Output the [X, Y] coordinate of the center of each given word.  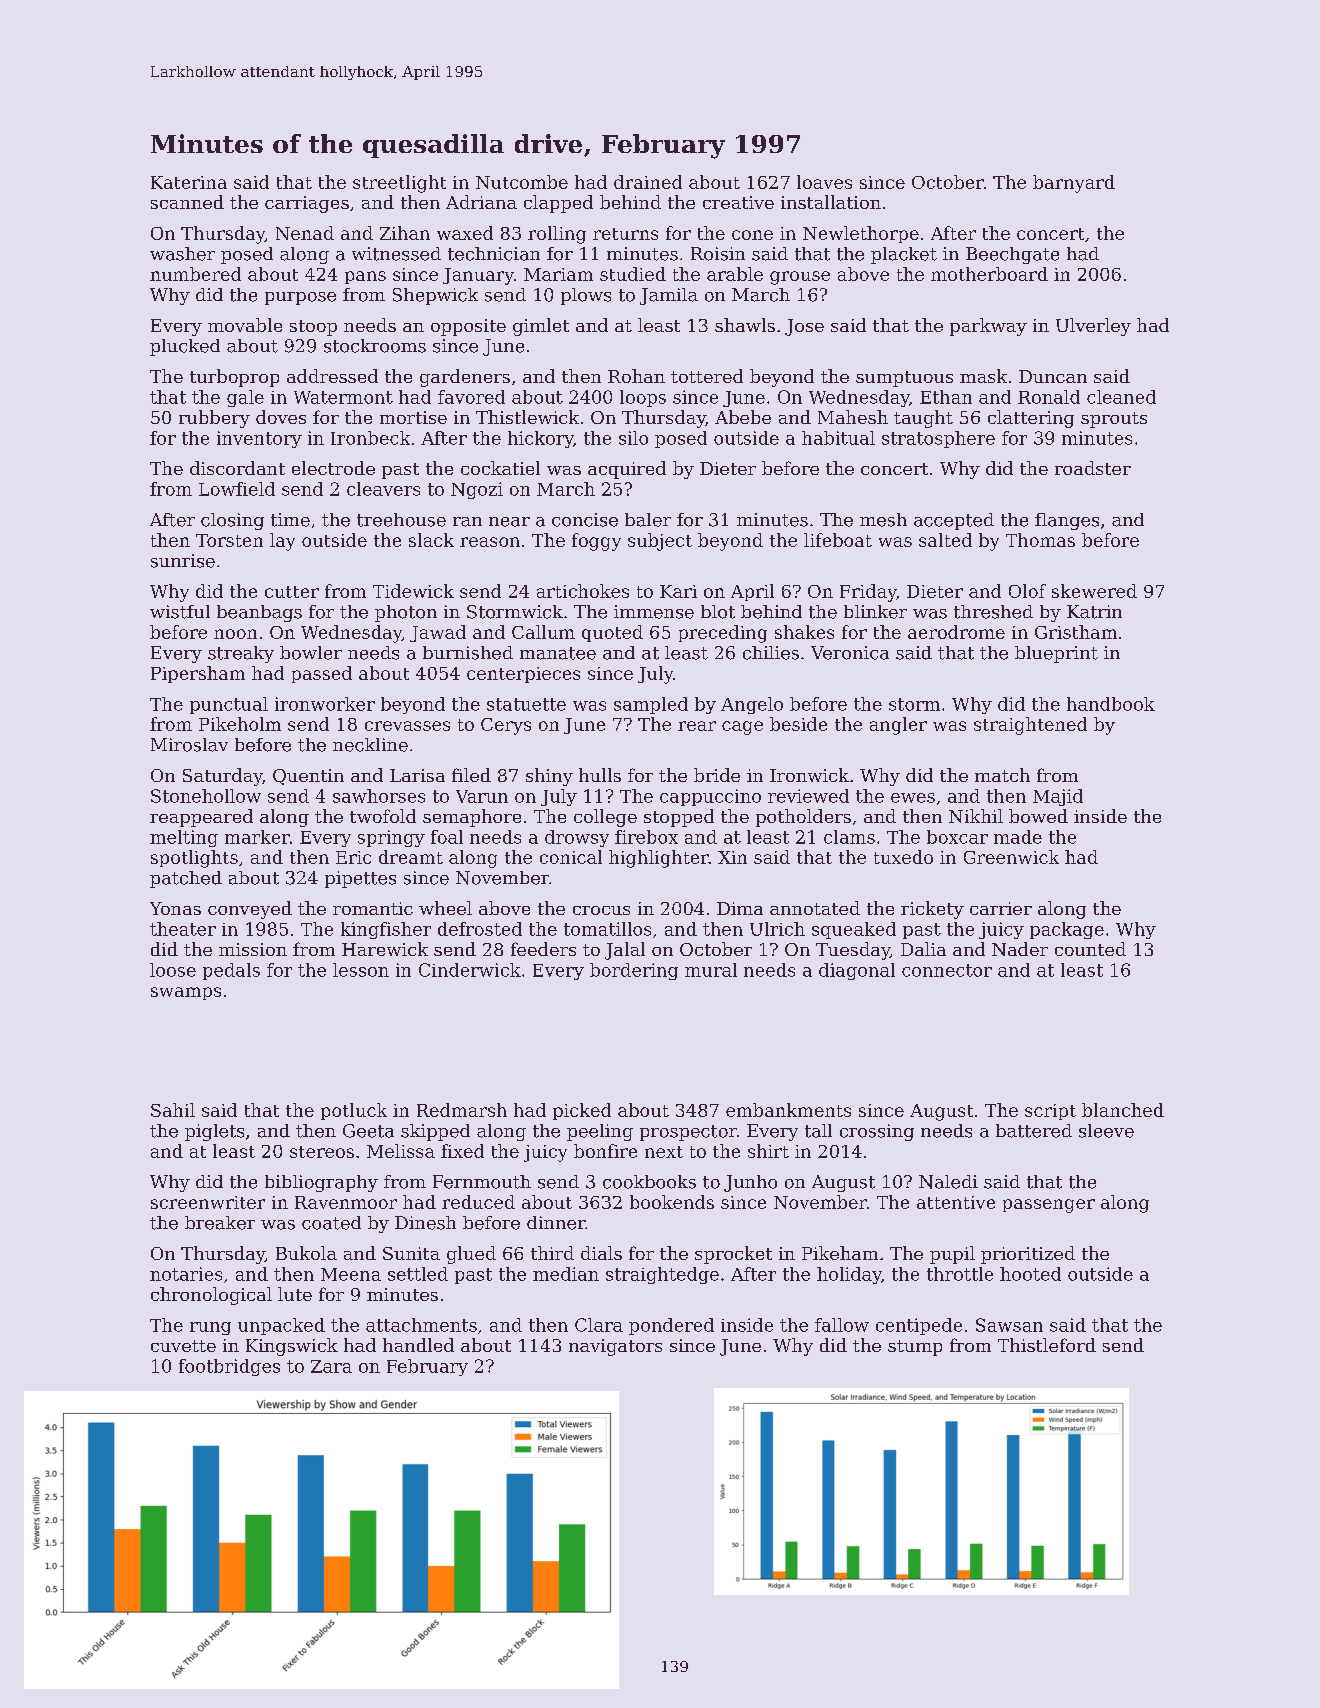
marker [257, 837]
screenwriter [208, 1202]
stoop [313, 328]
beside [798, 724]
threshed [993, 612]
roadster [1093, 468]
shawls [745, 325]
